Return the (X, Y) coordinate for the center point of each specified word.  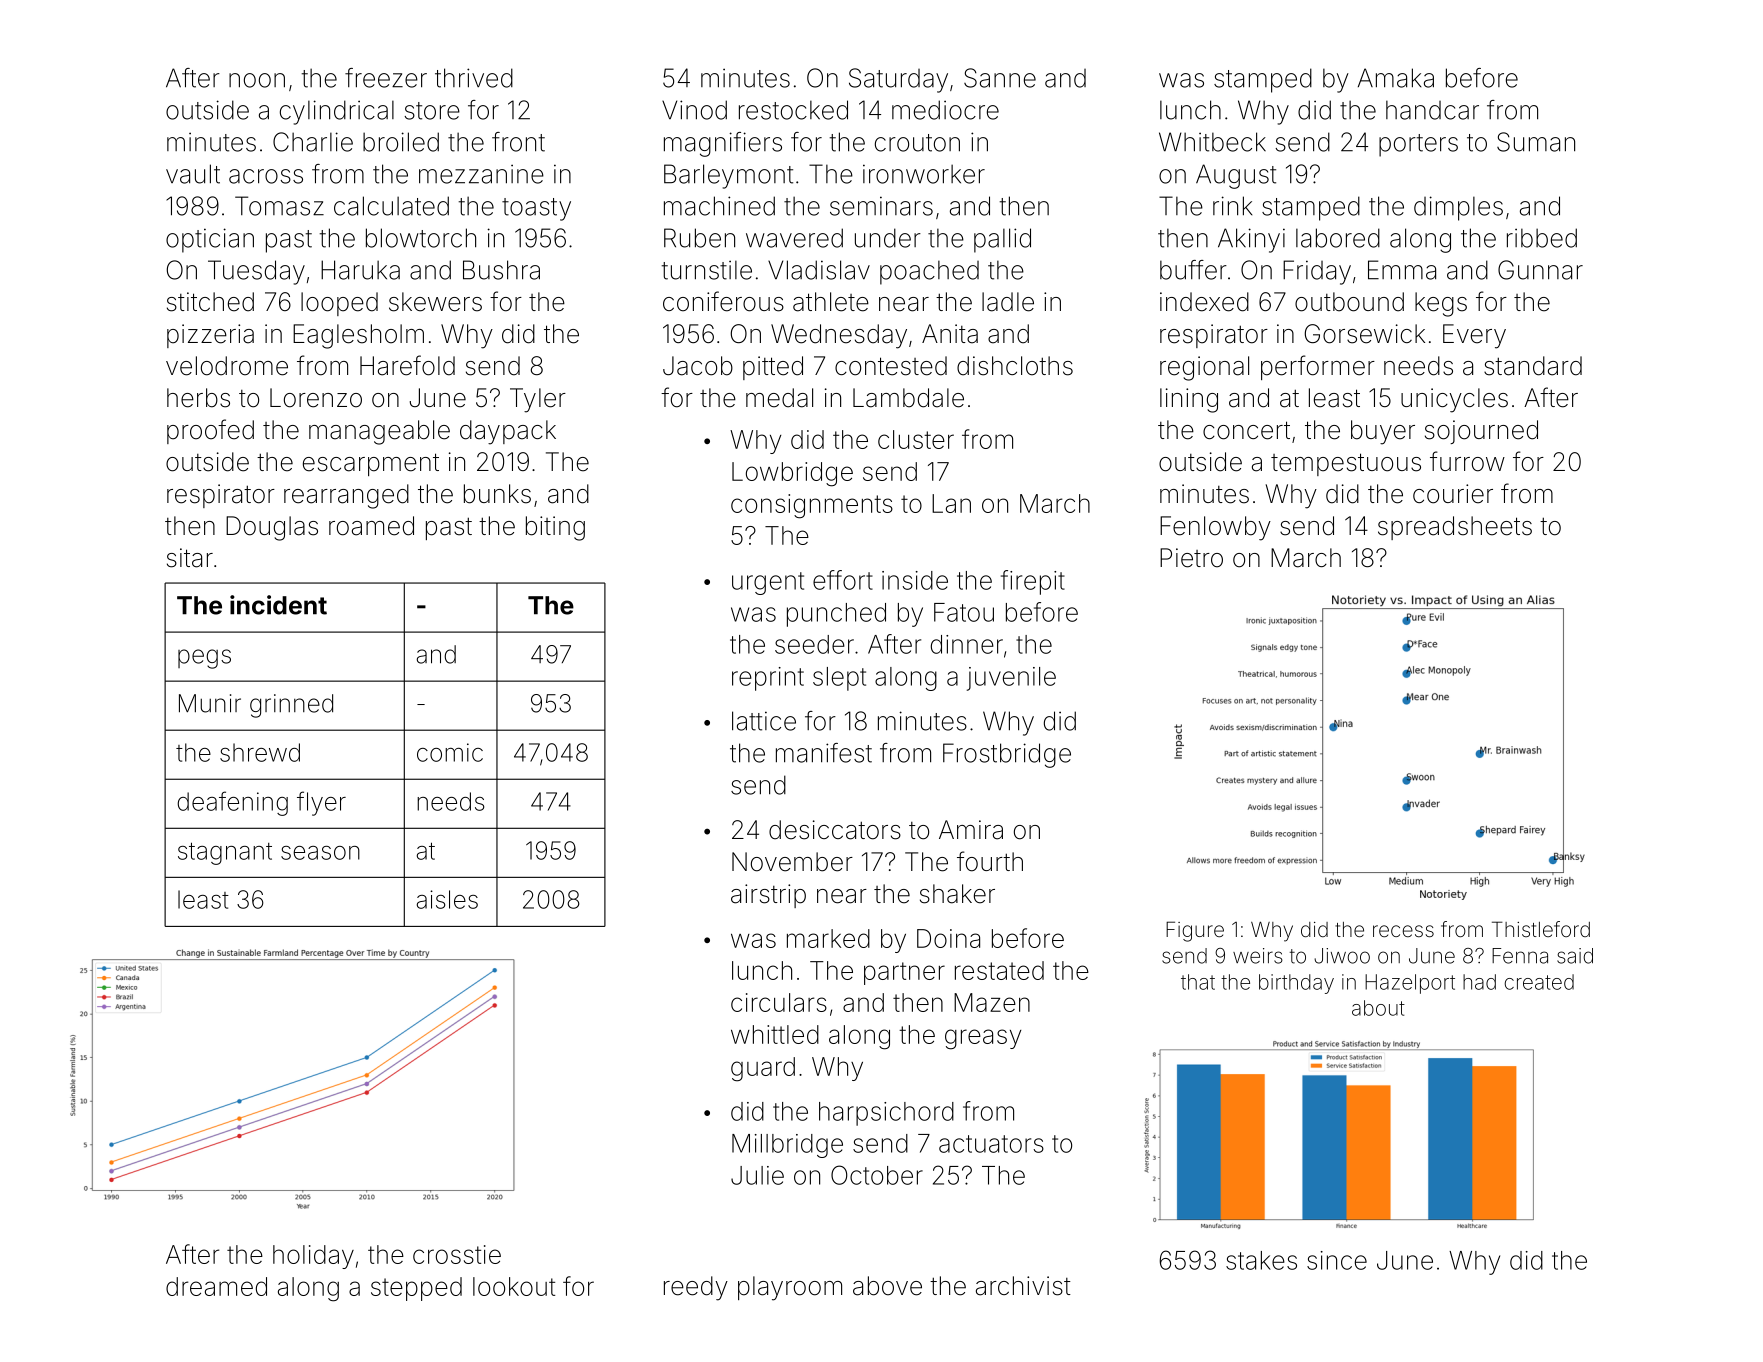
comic (450, 752)
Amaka (1396, 78)
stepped (416, 1289)
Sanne (1000, 78)
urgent (768, 583)
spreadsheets (1455, 528)
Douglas (272, 528)
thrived (474, 78)
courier (1453, 494)
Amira (971, 830)
